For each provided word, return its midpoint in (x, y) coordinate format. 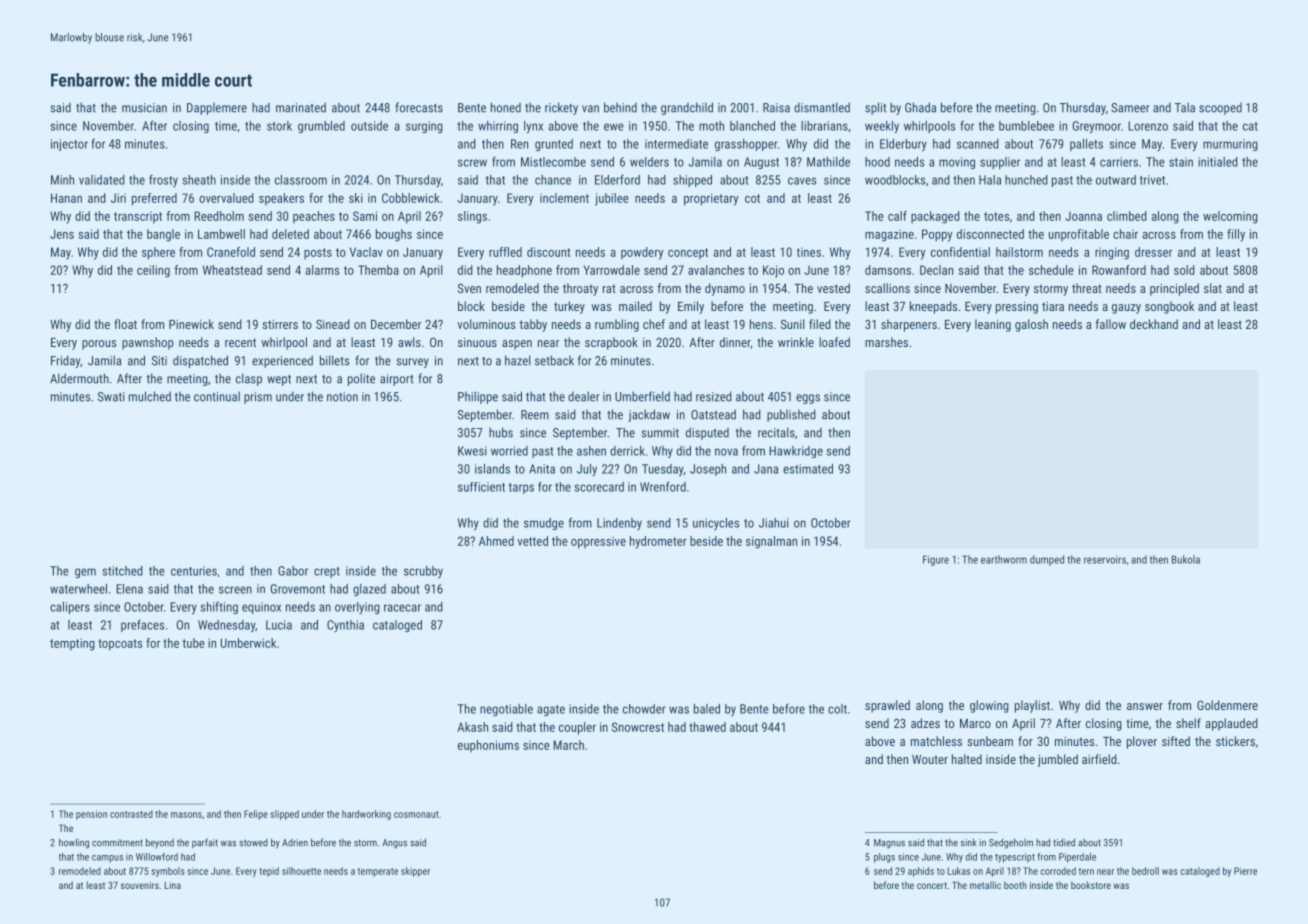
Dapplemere (217, 109)
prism (258, 398)
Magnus (889, 844)
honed (506, 107)
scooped (1220, 109)
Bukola (1186, 559)
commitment (117, 843)
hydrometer (658, 542)
